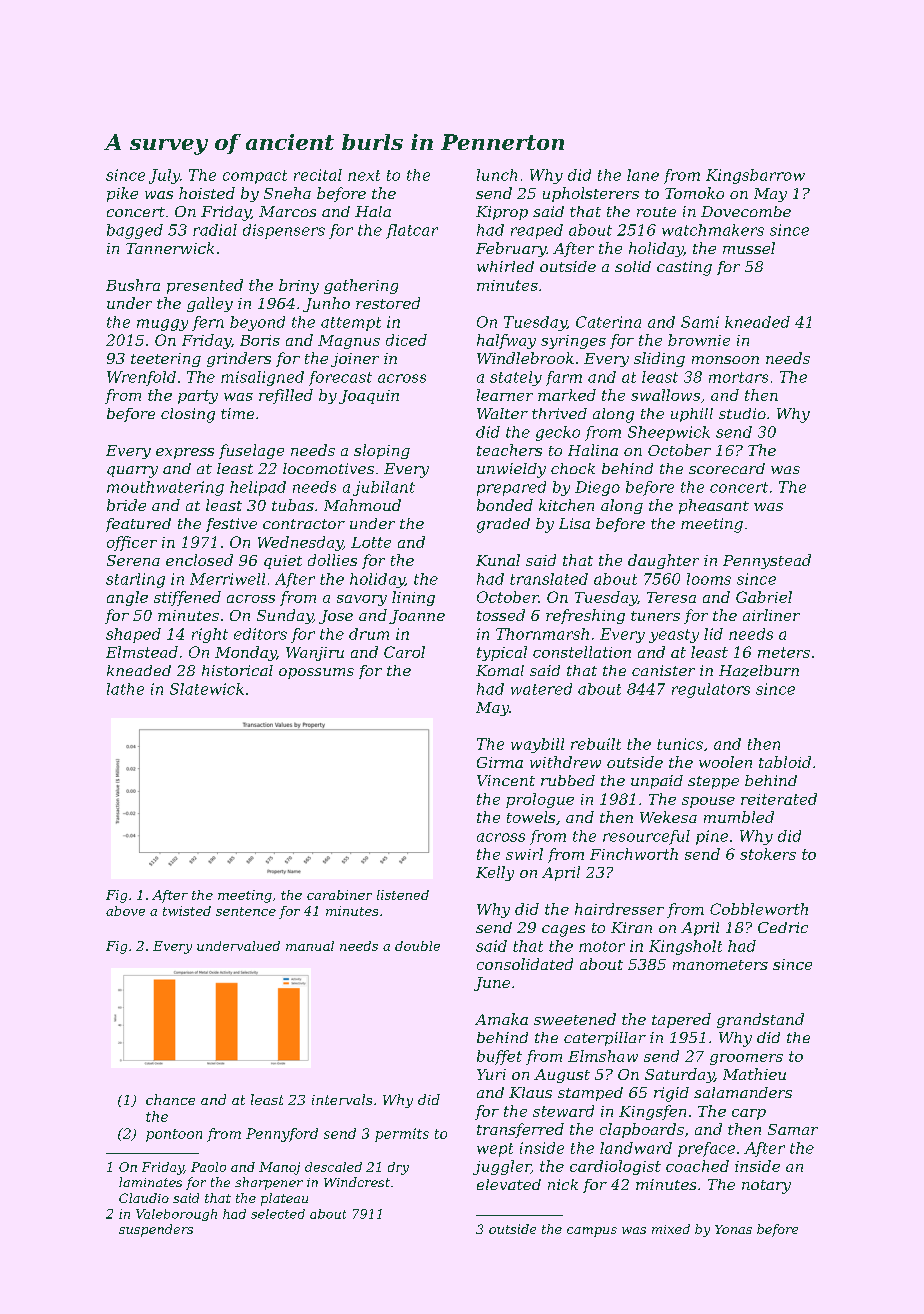 The height and width of the screenshot is (1314, 924). I want to click on Slatewick, so click(207, 689).
